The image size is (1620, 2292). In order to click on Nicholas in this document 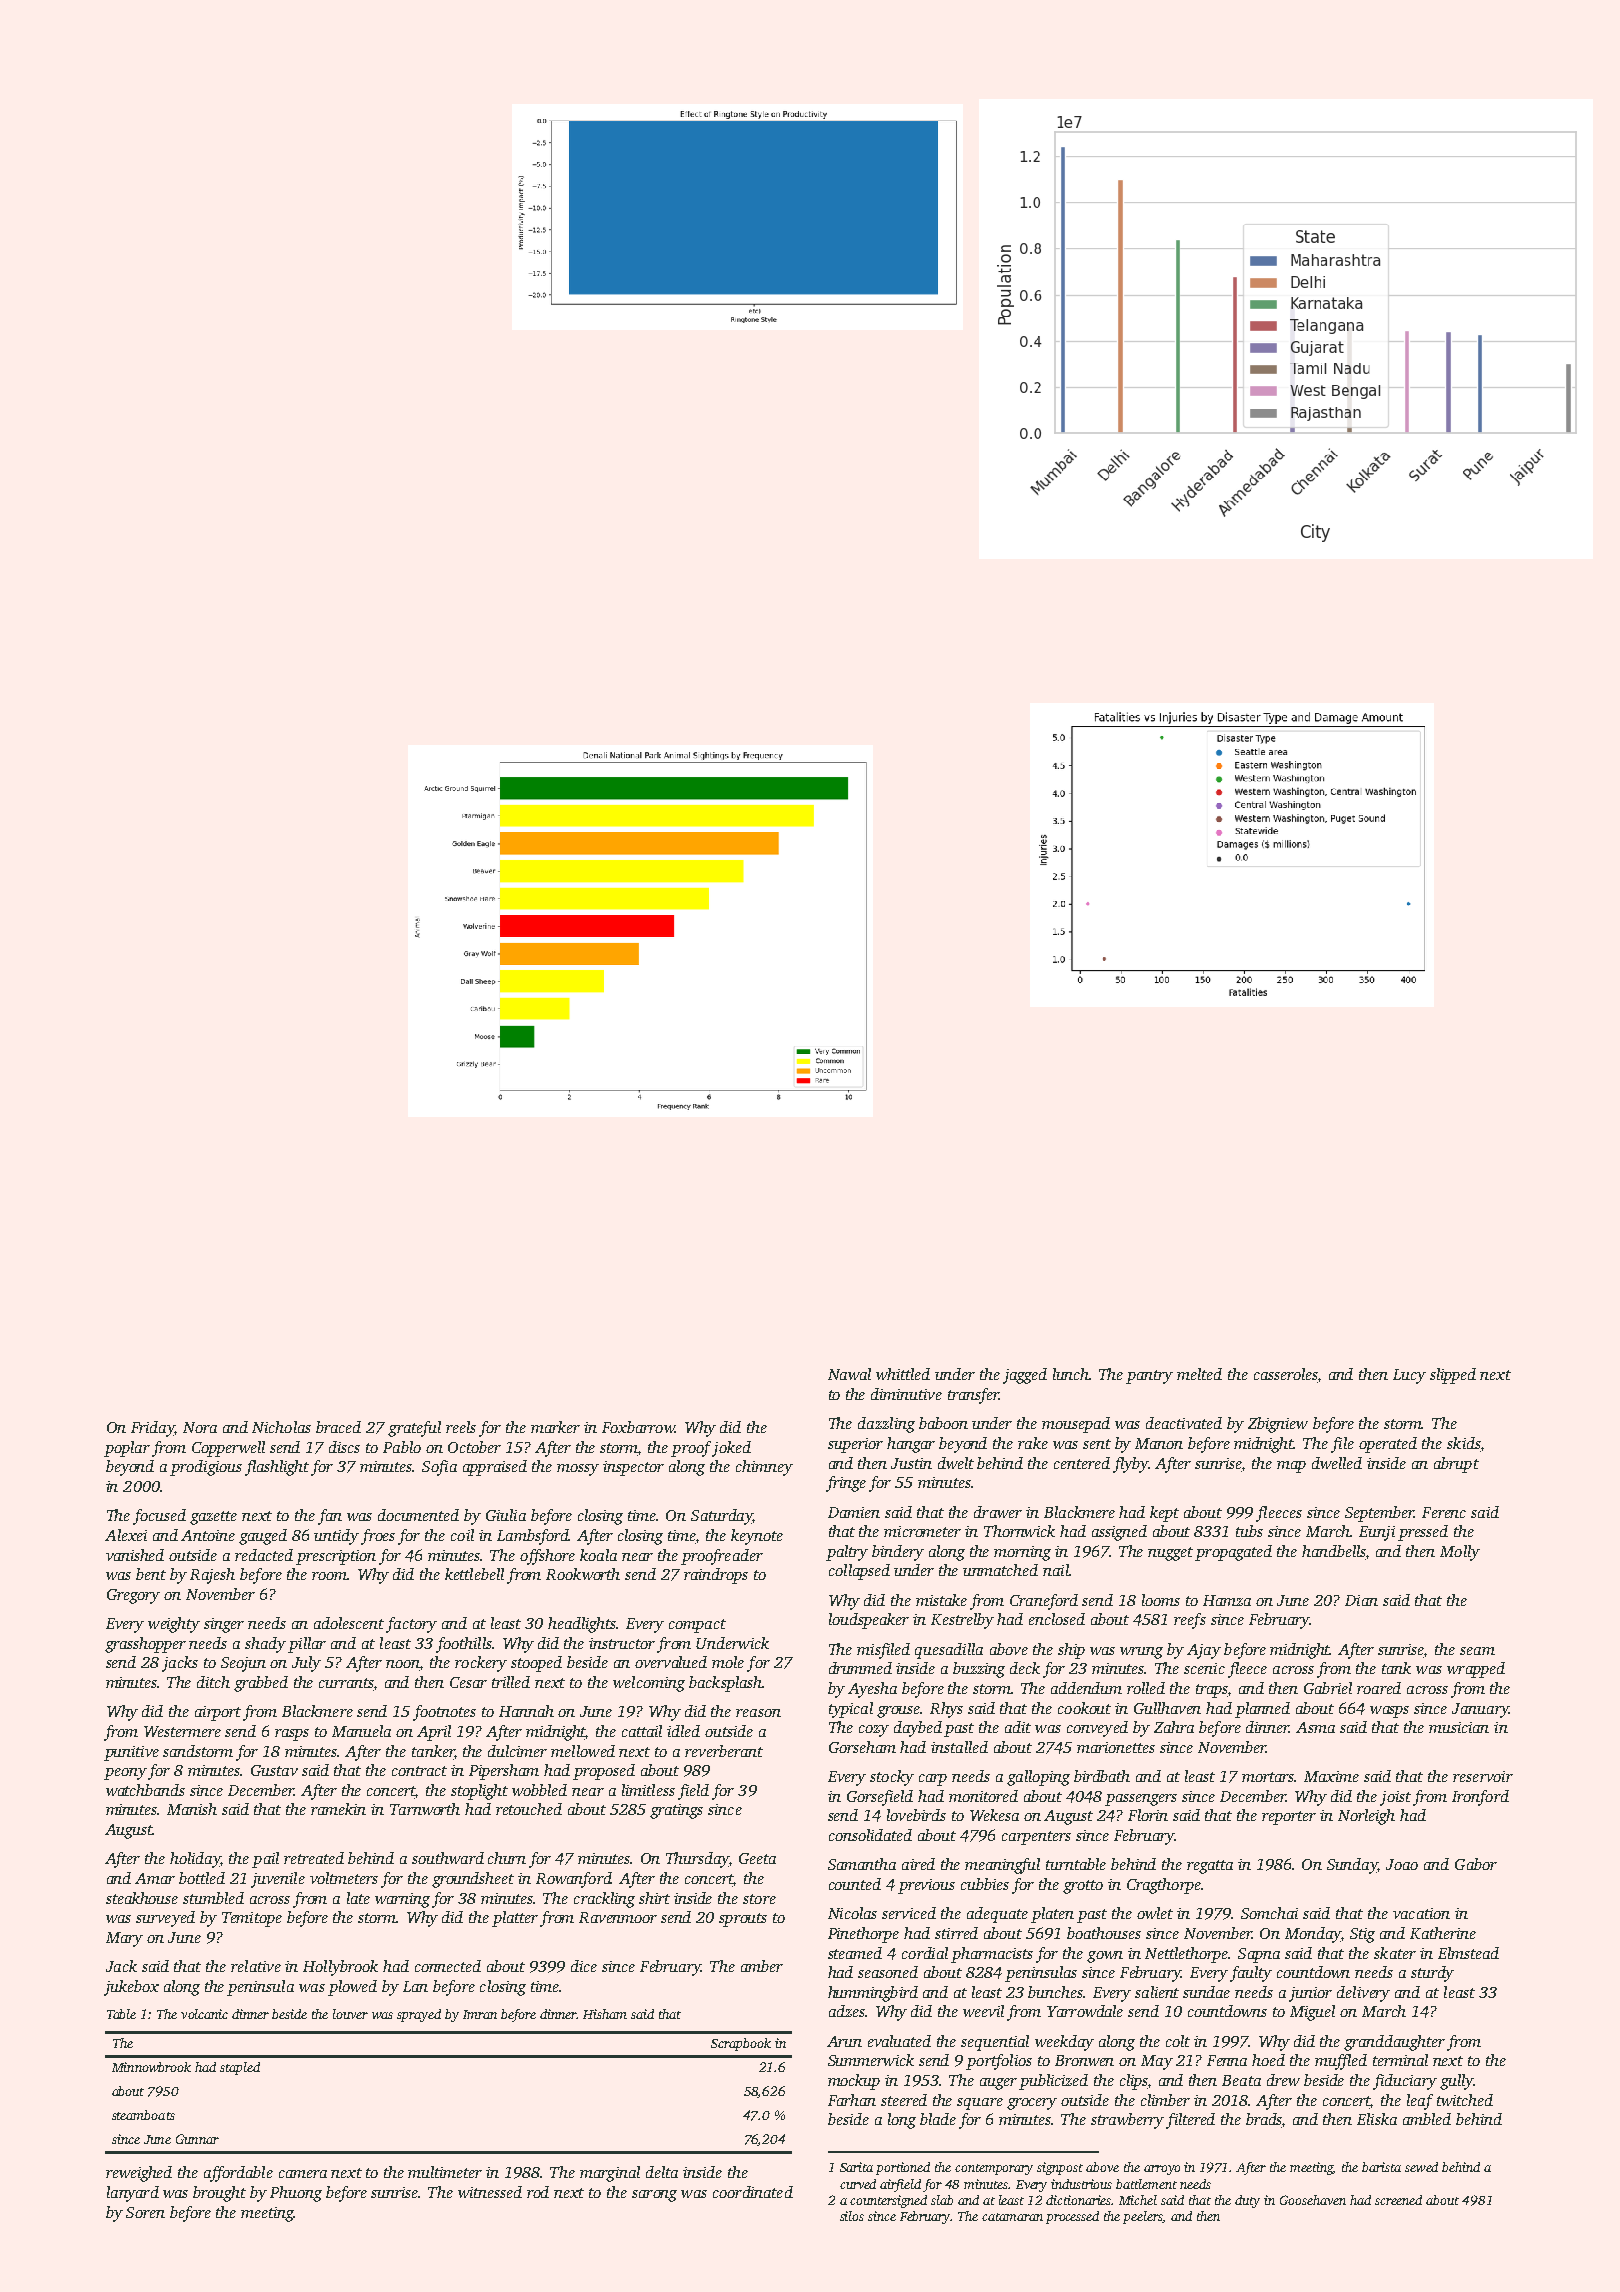, I will do `click(281, 1427)`.
